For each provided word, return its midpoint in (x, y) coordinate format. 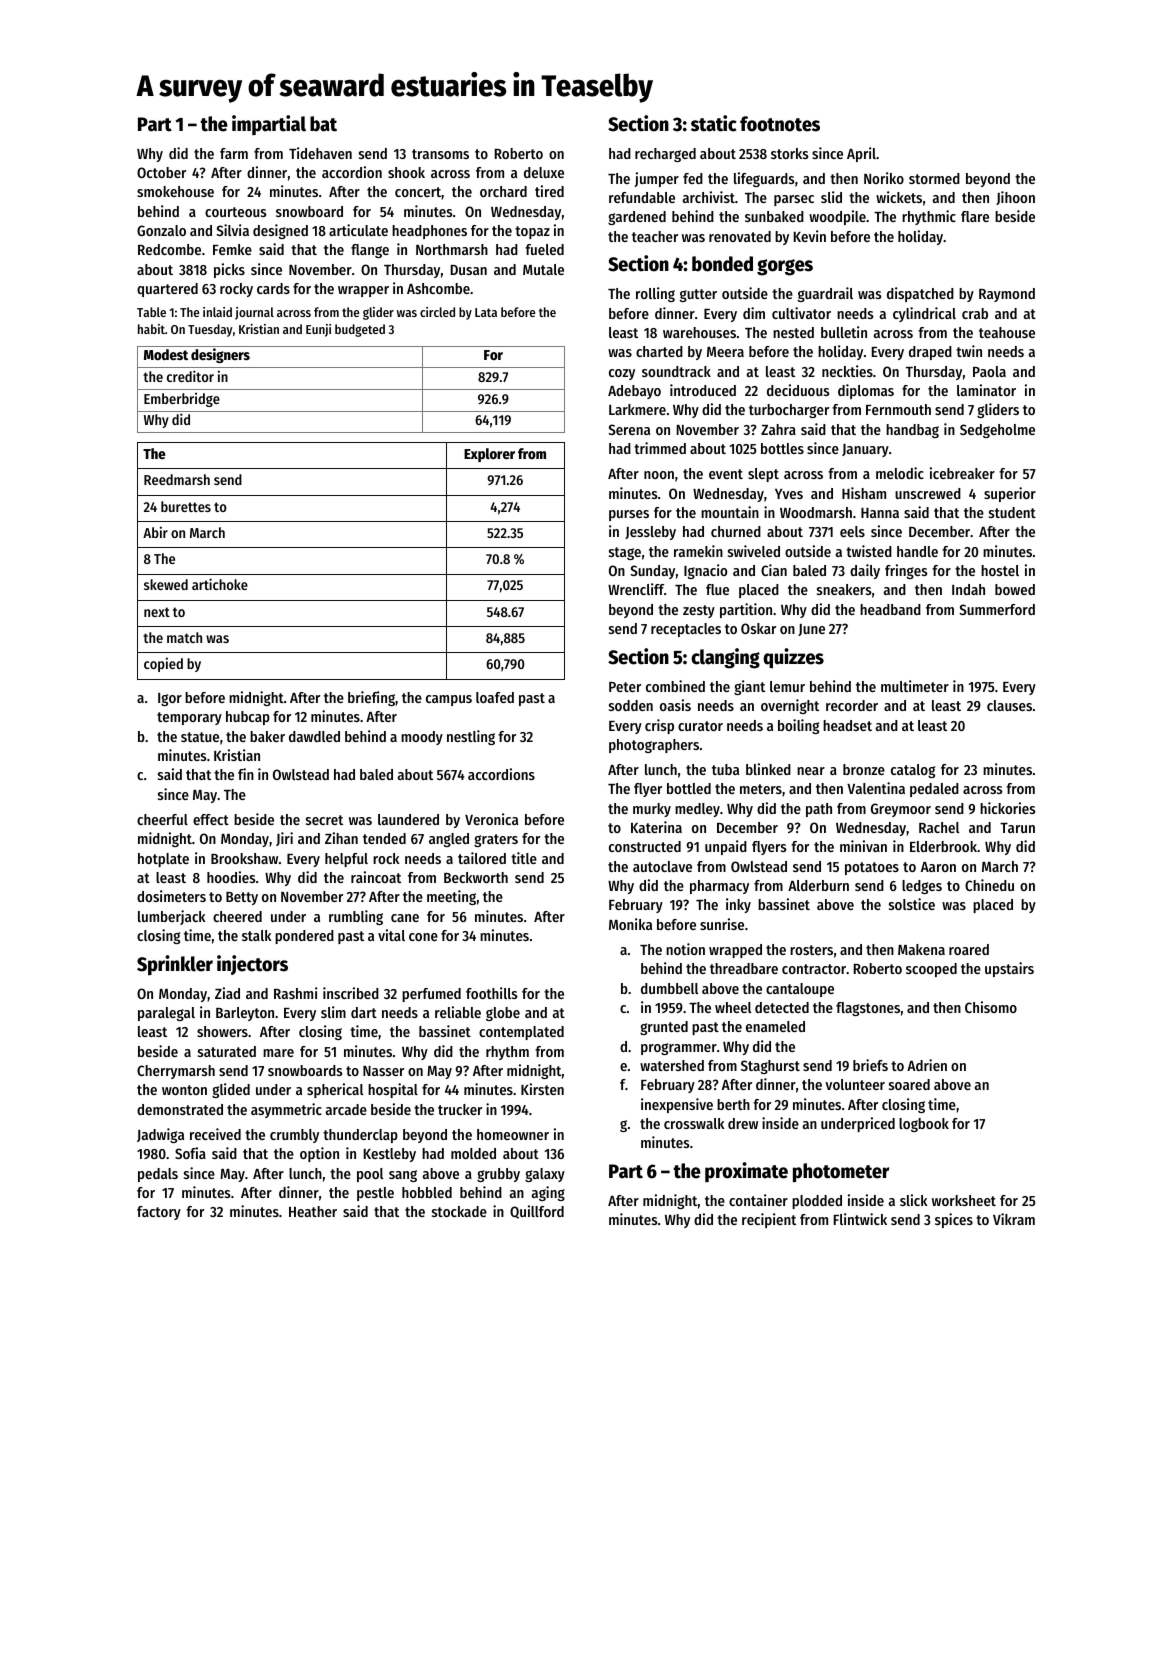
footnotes (780, 124)
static (714, 123)
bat (323, 124)
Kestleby (390, 1155)
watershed (672, 1065)
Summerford (997, 609)
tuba (725, 769)
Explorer (489, 455)
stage (625, 553)
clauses (1009, 705)
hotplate (163, 860)
